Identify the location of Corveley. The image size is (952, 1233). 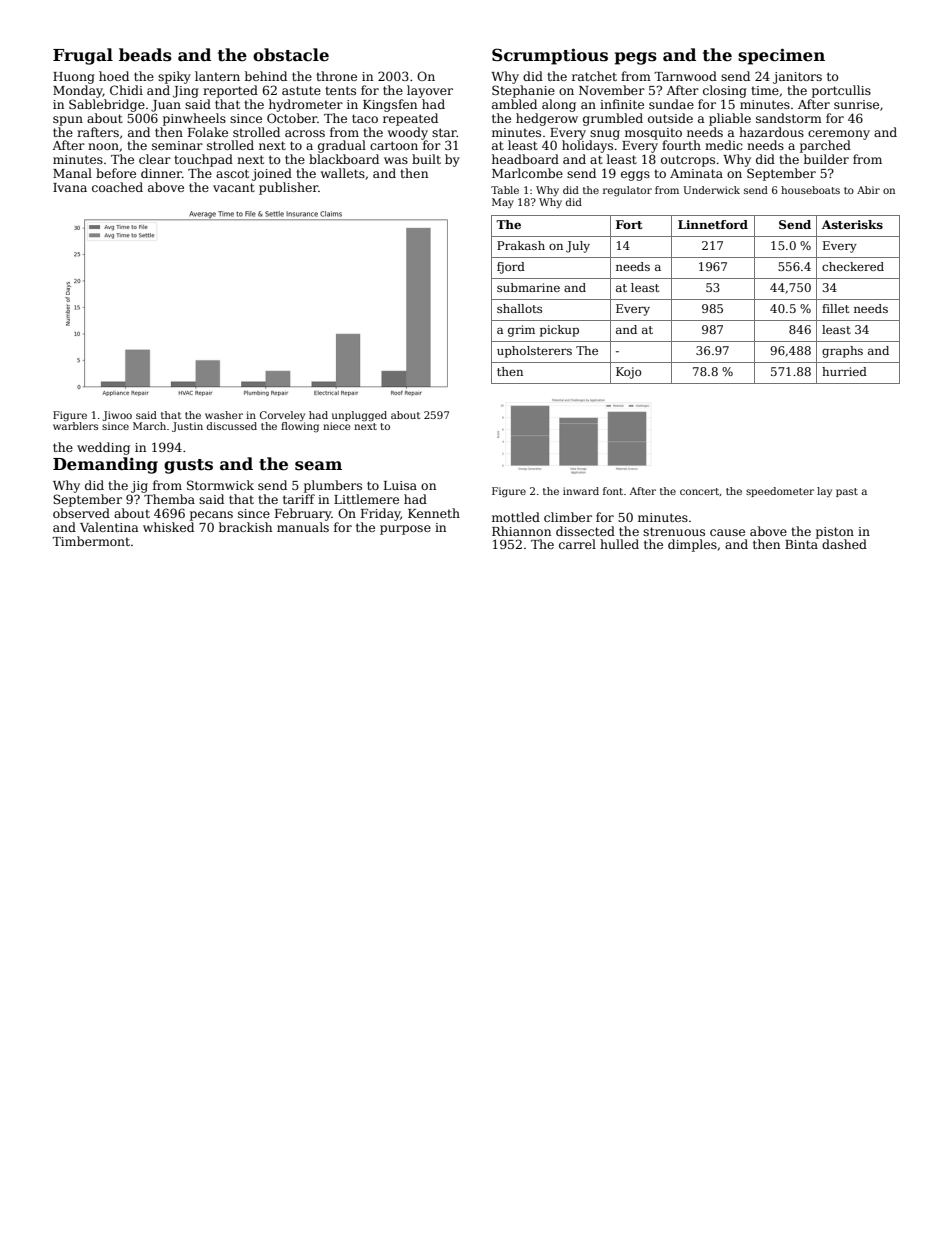
(282, 416).
